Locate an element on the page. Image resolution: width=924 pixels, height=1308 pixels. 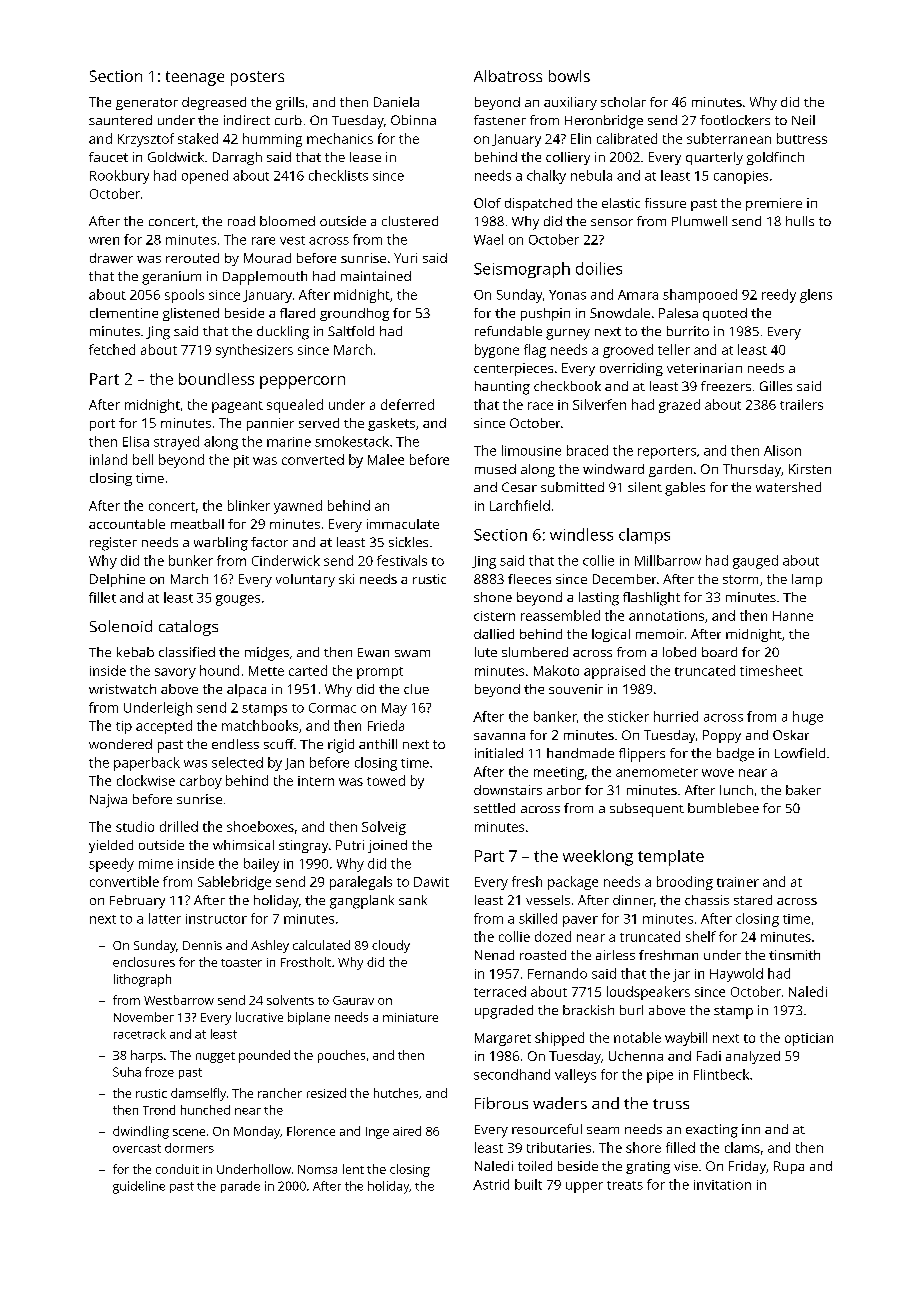
Thursday is located at coordinates (752, 470).
